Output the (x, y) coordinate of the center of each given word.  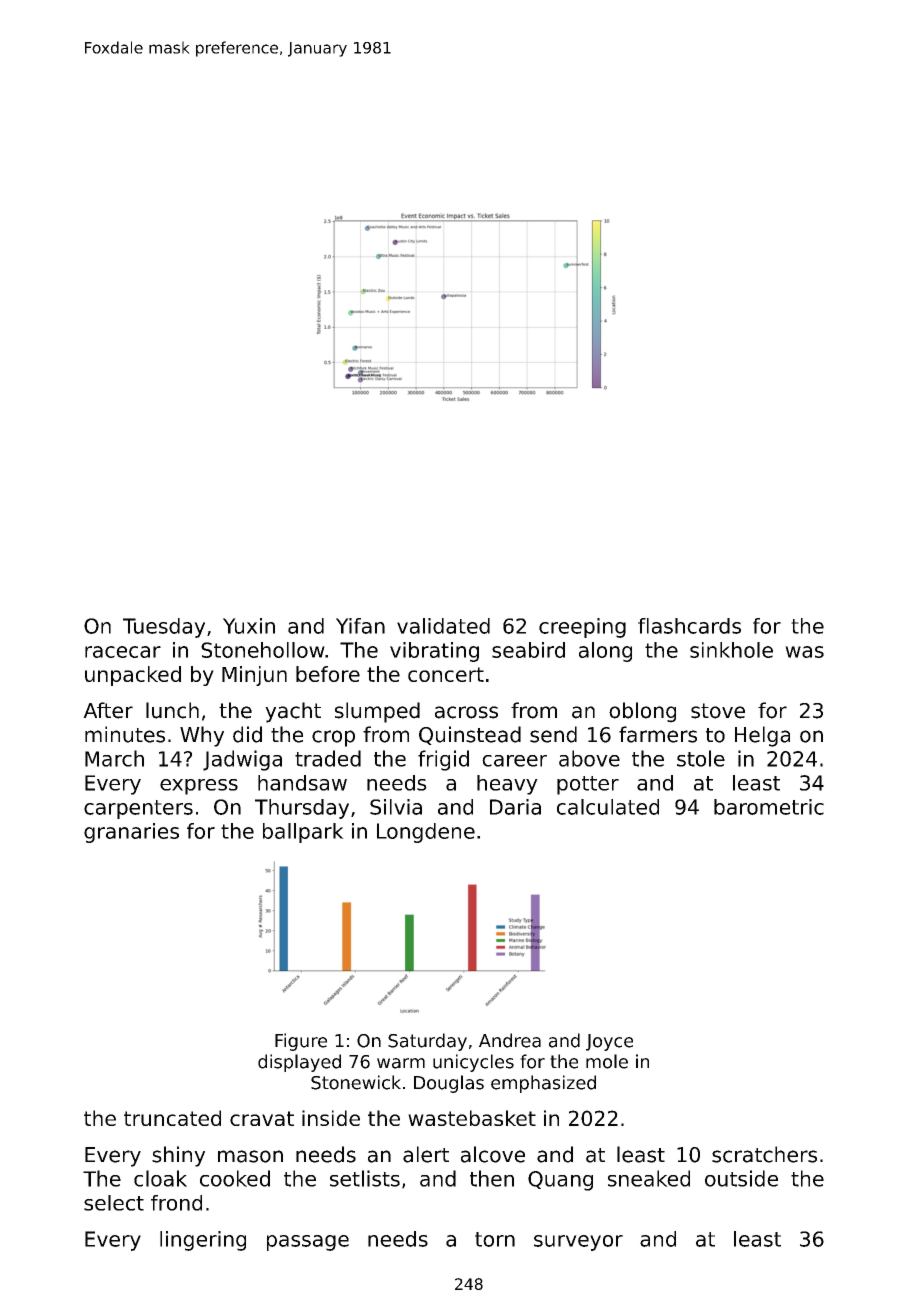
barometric (769, 807)
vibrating (434, 652)
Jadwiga (242, 760)
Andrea (510, 1040)
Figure (301, 1042)
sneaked (649, 1178)
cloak (160, 1178)
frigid (443, 760)
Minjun (254, 676)
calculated (608, 807)
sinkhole (731, 650)
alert (426, 1154)
